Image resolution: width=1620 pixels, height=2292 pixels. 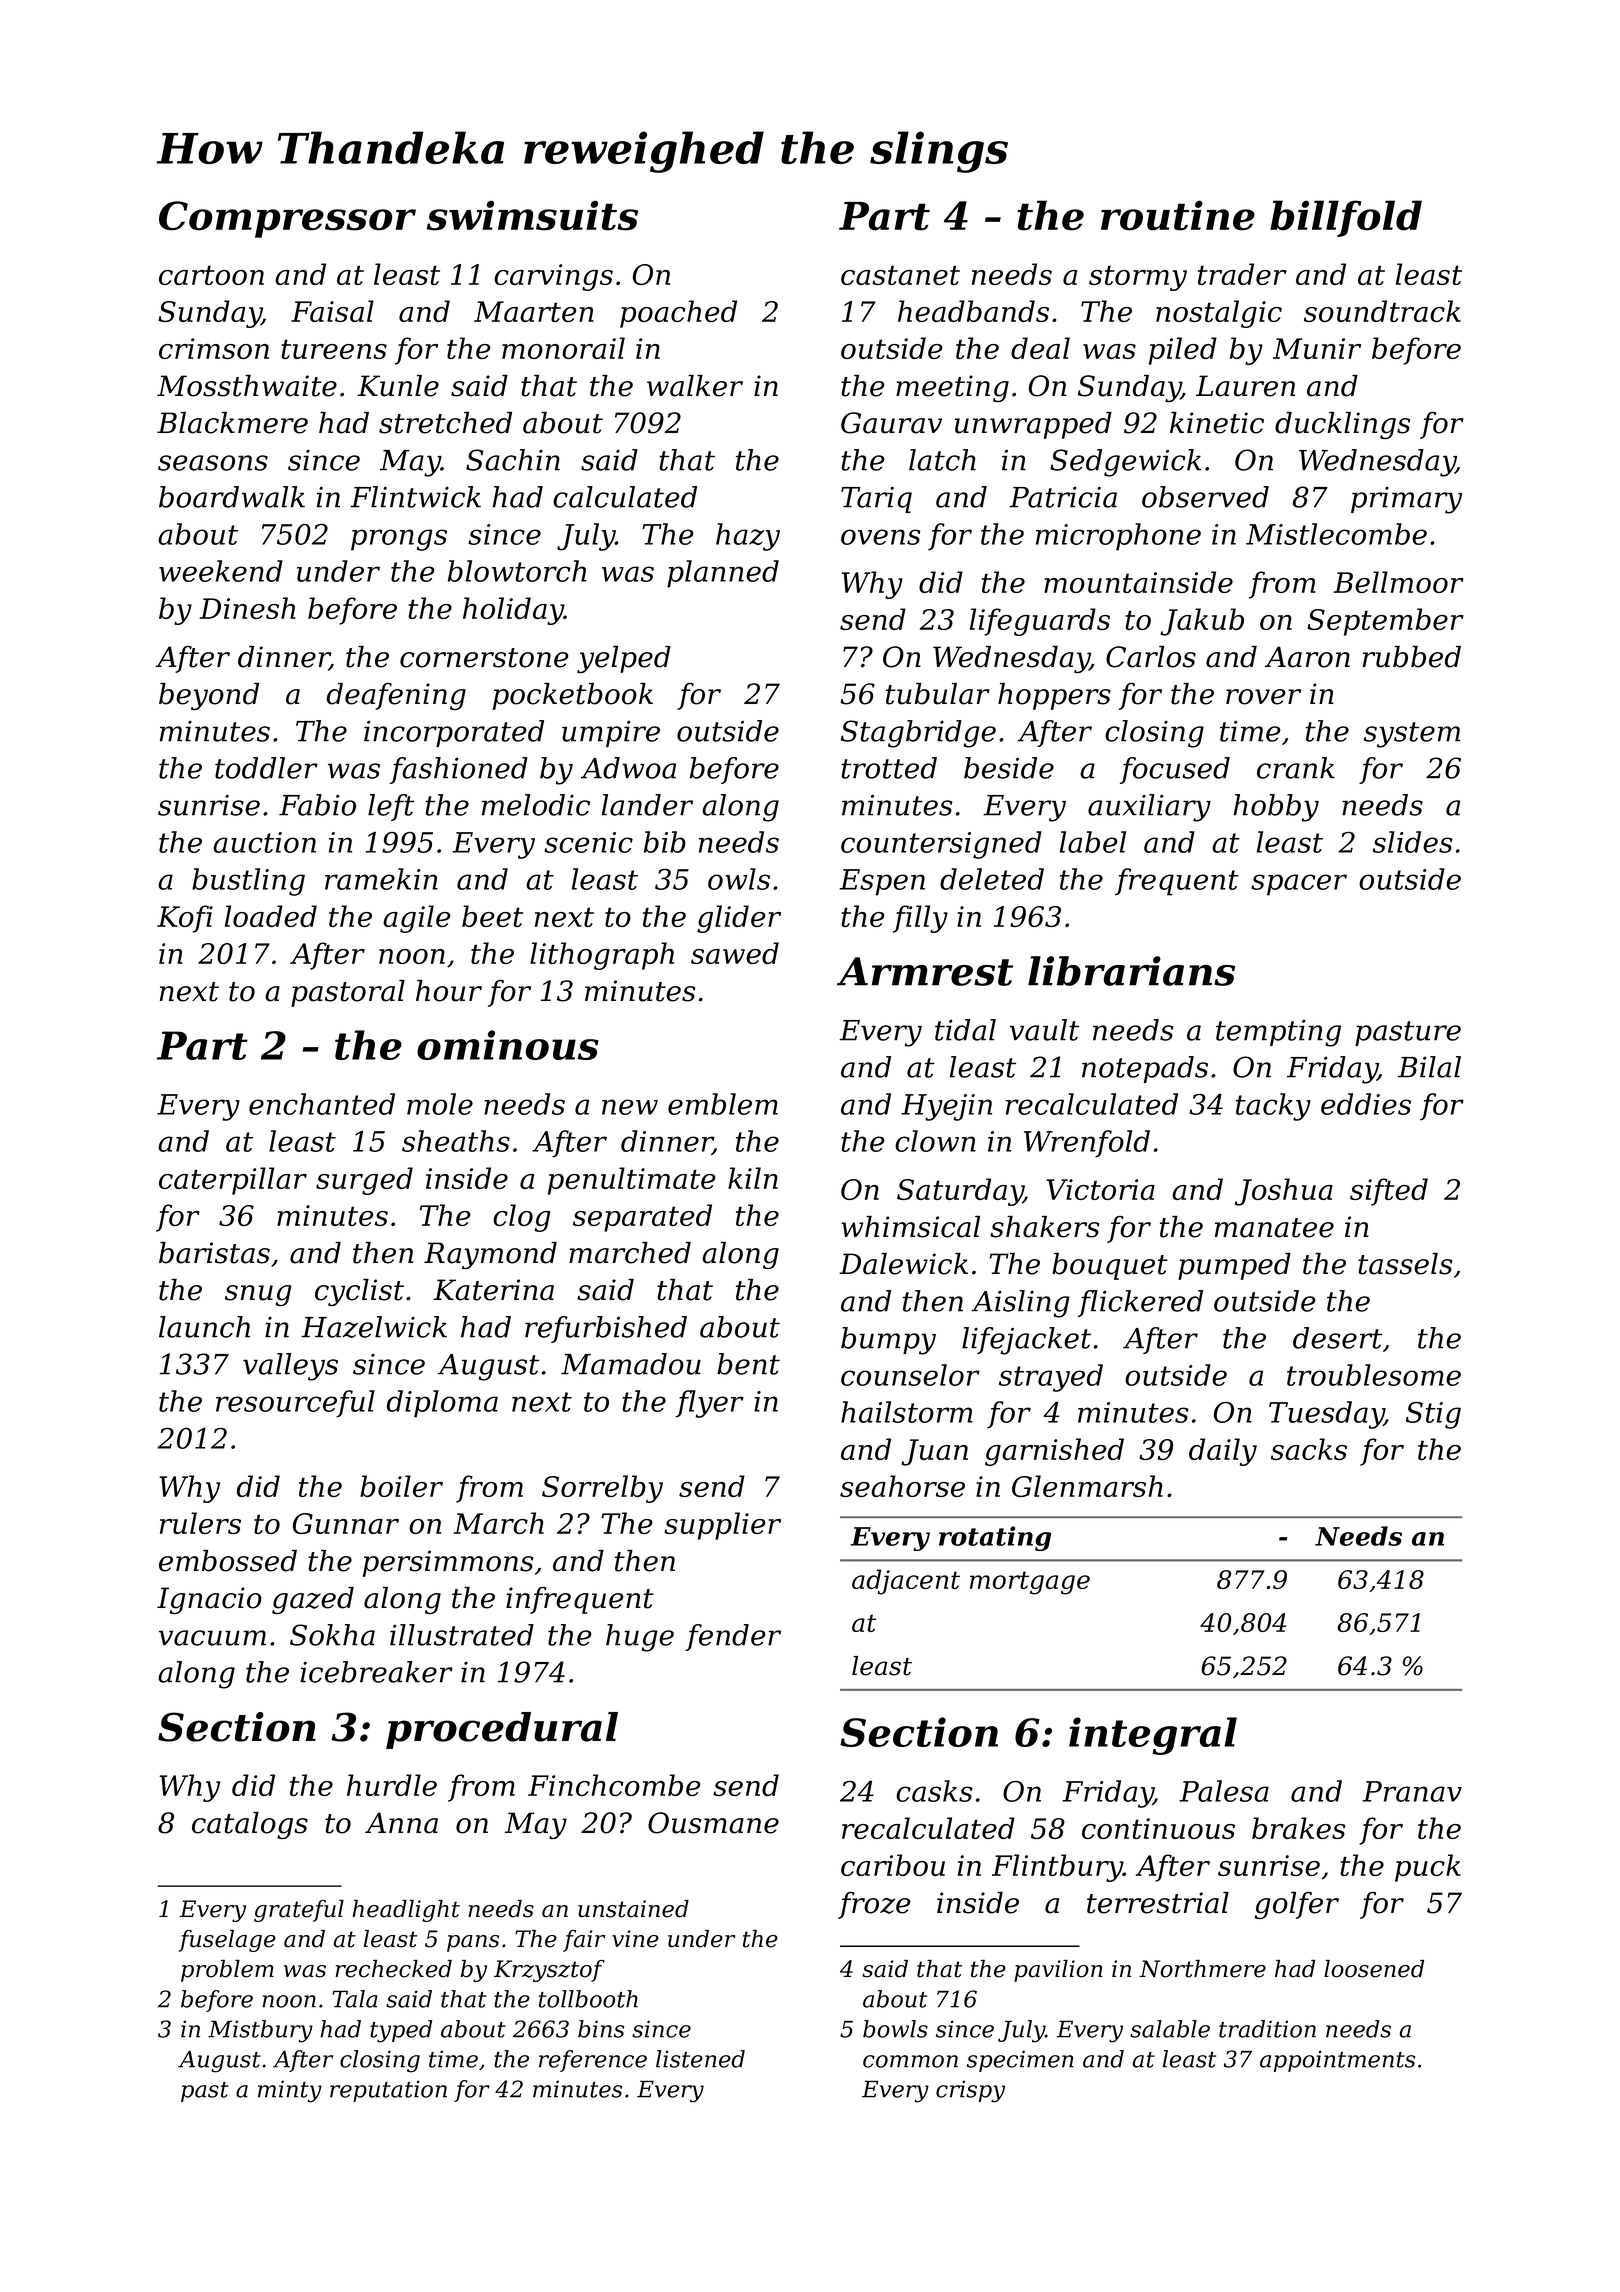 I want to click on rubbed, so click(x=1412, y=657).
